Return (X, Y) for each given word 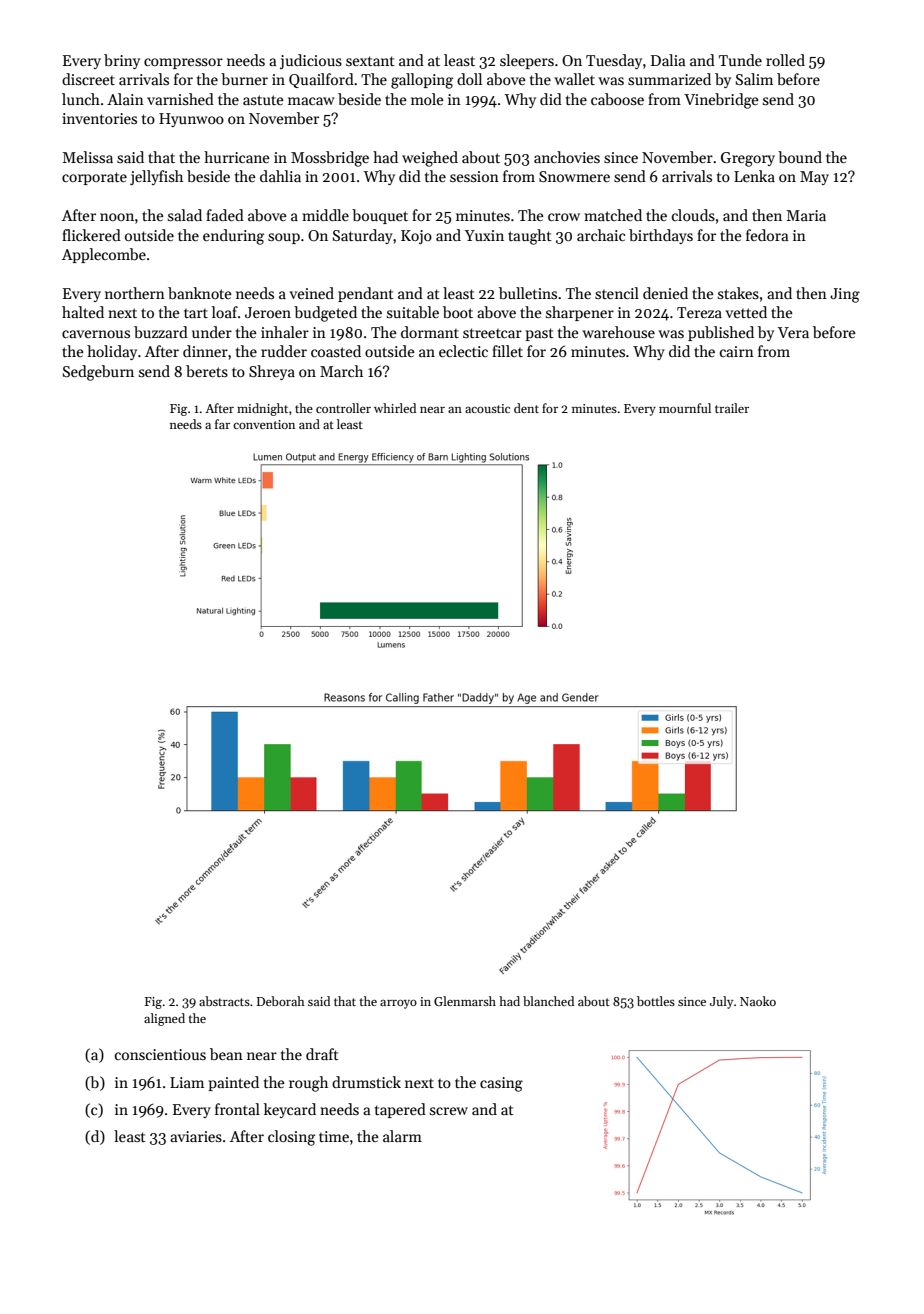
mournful (685, 408)
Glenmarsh (465, 1001)
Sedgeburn (98, 373)
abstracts (224, 1001)
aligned (164, 1019)
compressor (183, 63)
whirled (395, 408)
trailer (732, 408)
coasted (336, 351)
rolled (785, 60)
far (222, 424)
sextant (370, 61)
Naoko (758, 1001)
